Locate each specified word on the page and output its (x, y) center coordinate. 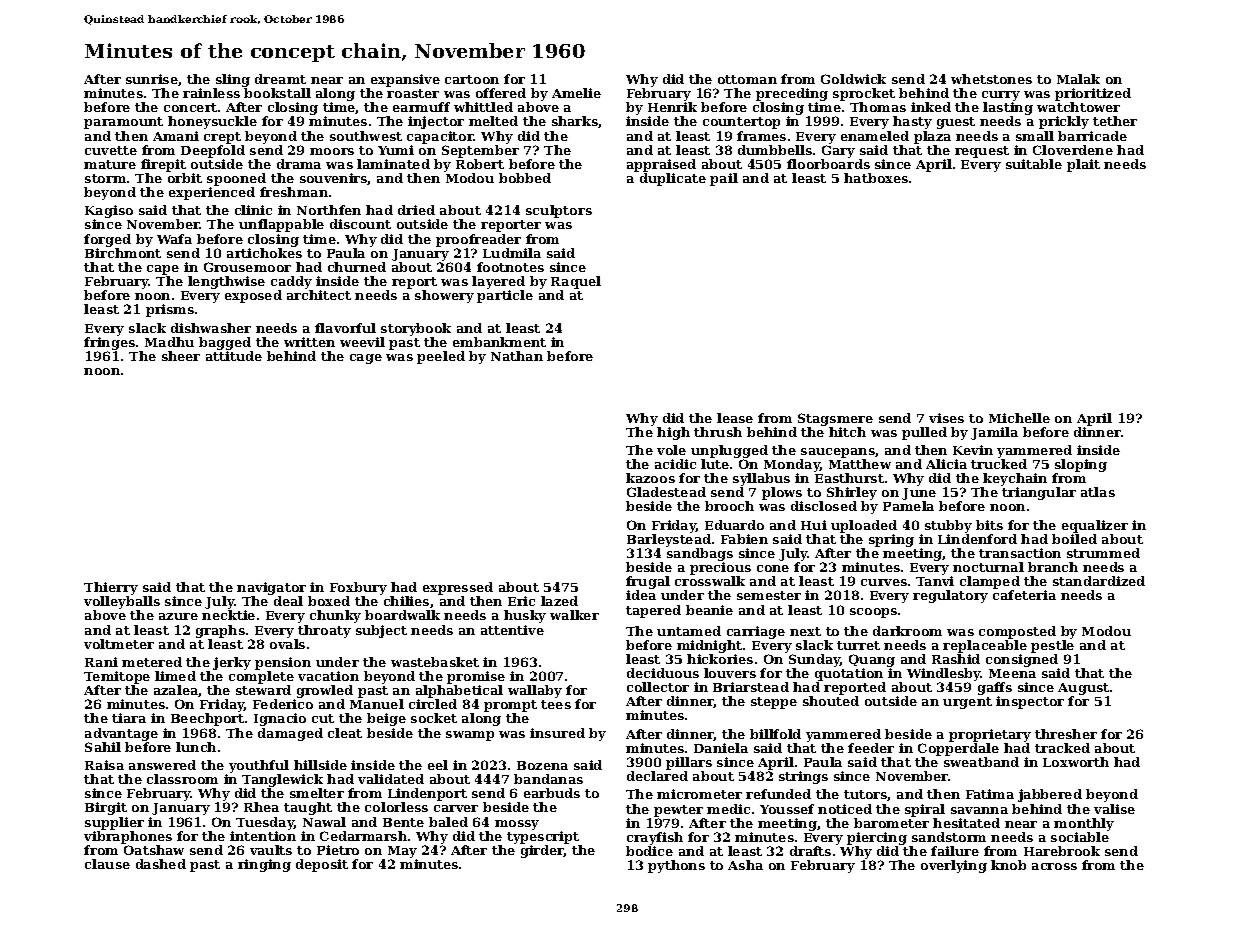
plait (1083, 165)
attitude (234, 356)
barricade (1092, 136)
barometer (891, 823)
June (919, 494)
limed (175, 676)
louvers (730, 673)
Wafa (174, 239)
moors (332, 151)
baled (448, 822)
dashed (161, 864)
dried (416, 210)
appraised (661, 165)
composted (1017, 632)
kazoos (650, 478)
